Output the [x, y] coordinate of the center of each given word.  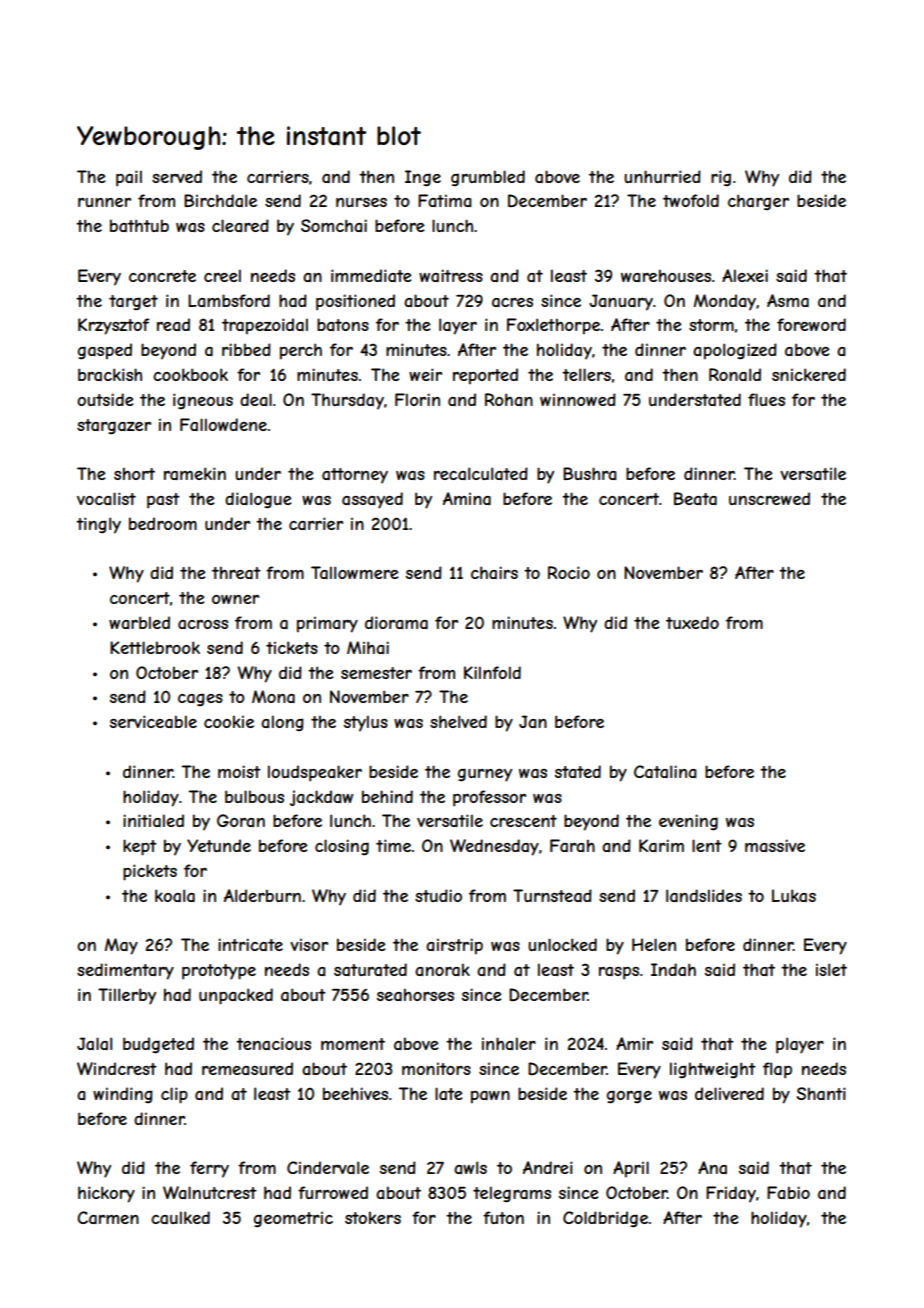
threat [236, 572]
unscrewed [769, 498]
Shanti [821, 1093]
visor [309, 944]
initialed [153, 820]
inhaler [509, 1043]
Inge [423, 178]
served [177, 176]
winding [123, 1095]
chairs [494, 572]
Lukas [794, 895]
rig [721, 178]
